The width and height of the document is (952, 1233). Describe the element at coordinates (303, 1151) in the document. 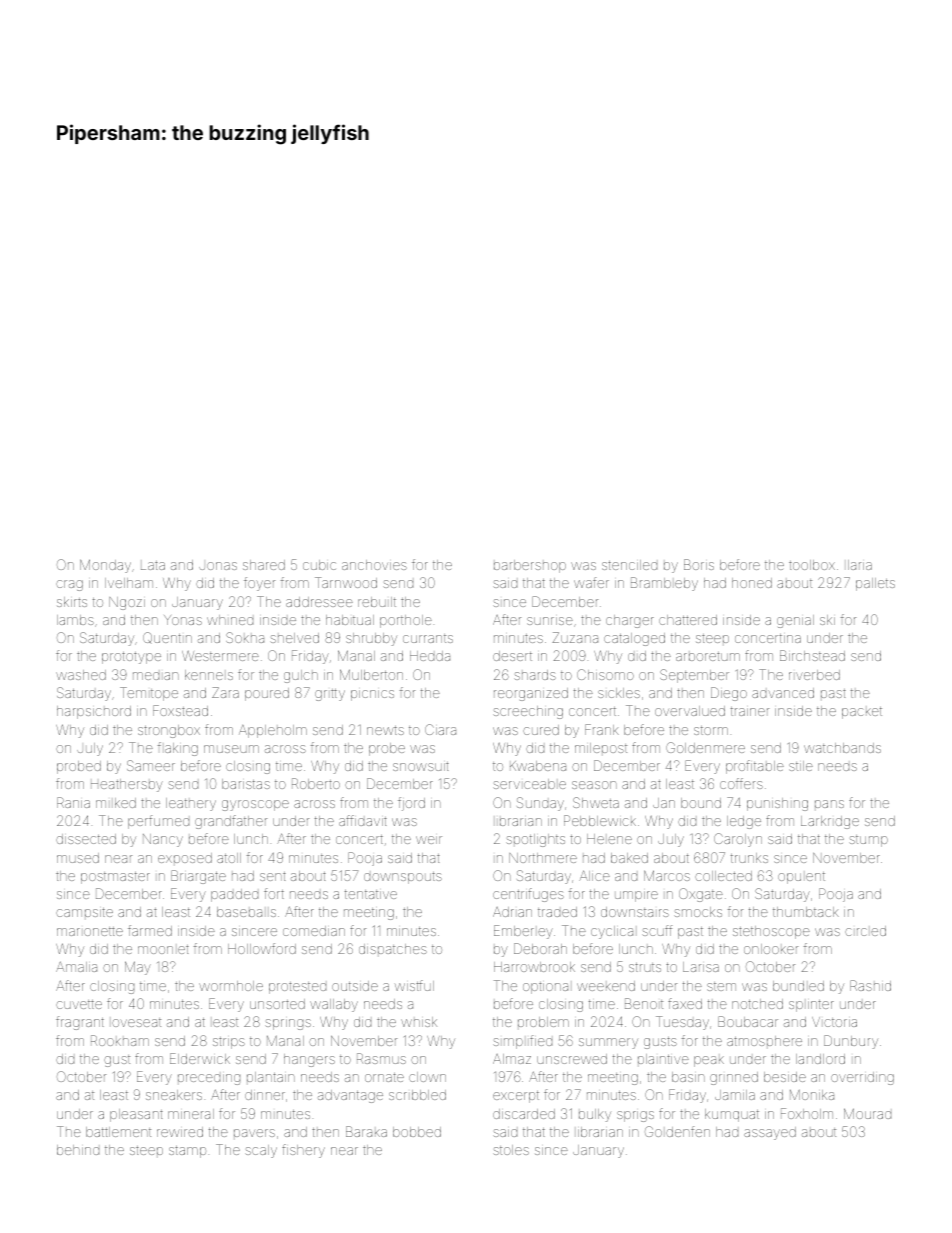

I see `fishery` at that location.
